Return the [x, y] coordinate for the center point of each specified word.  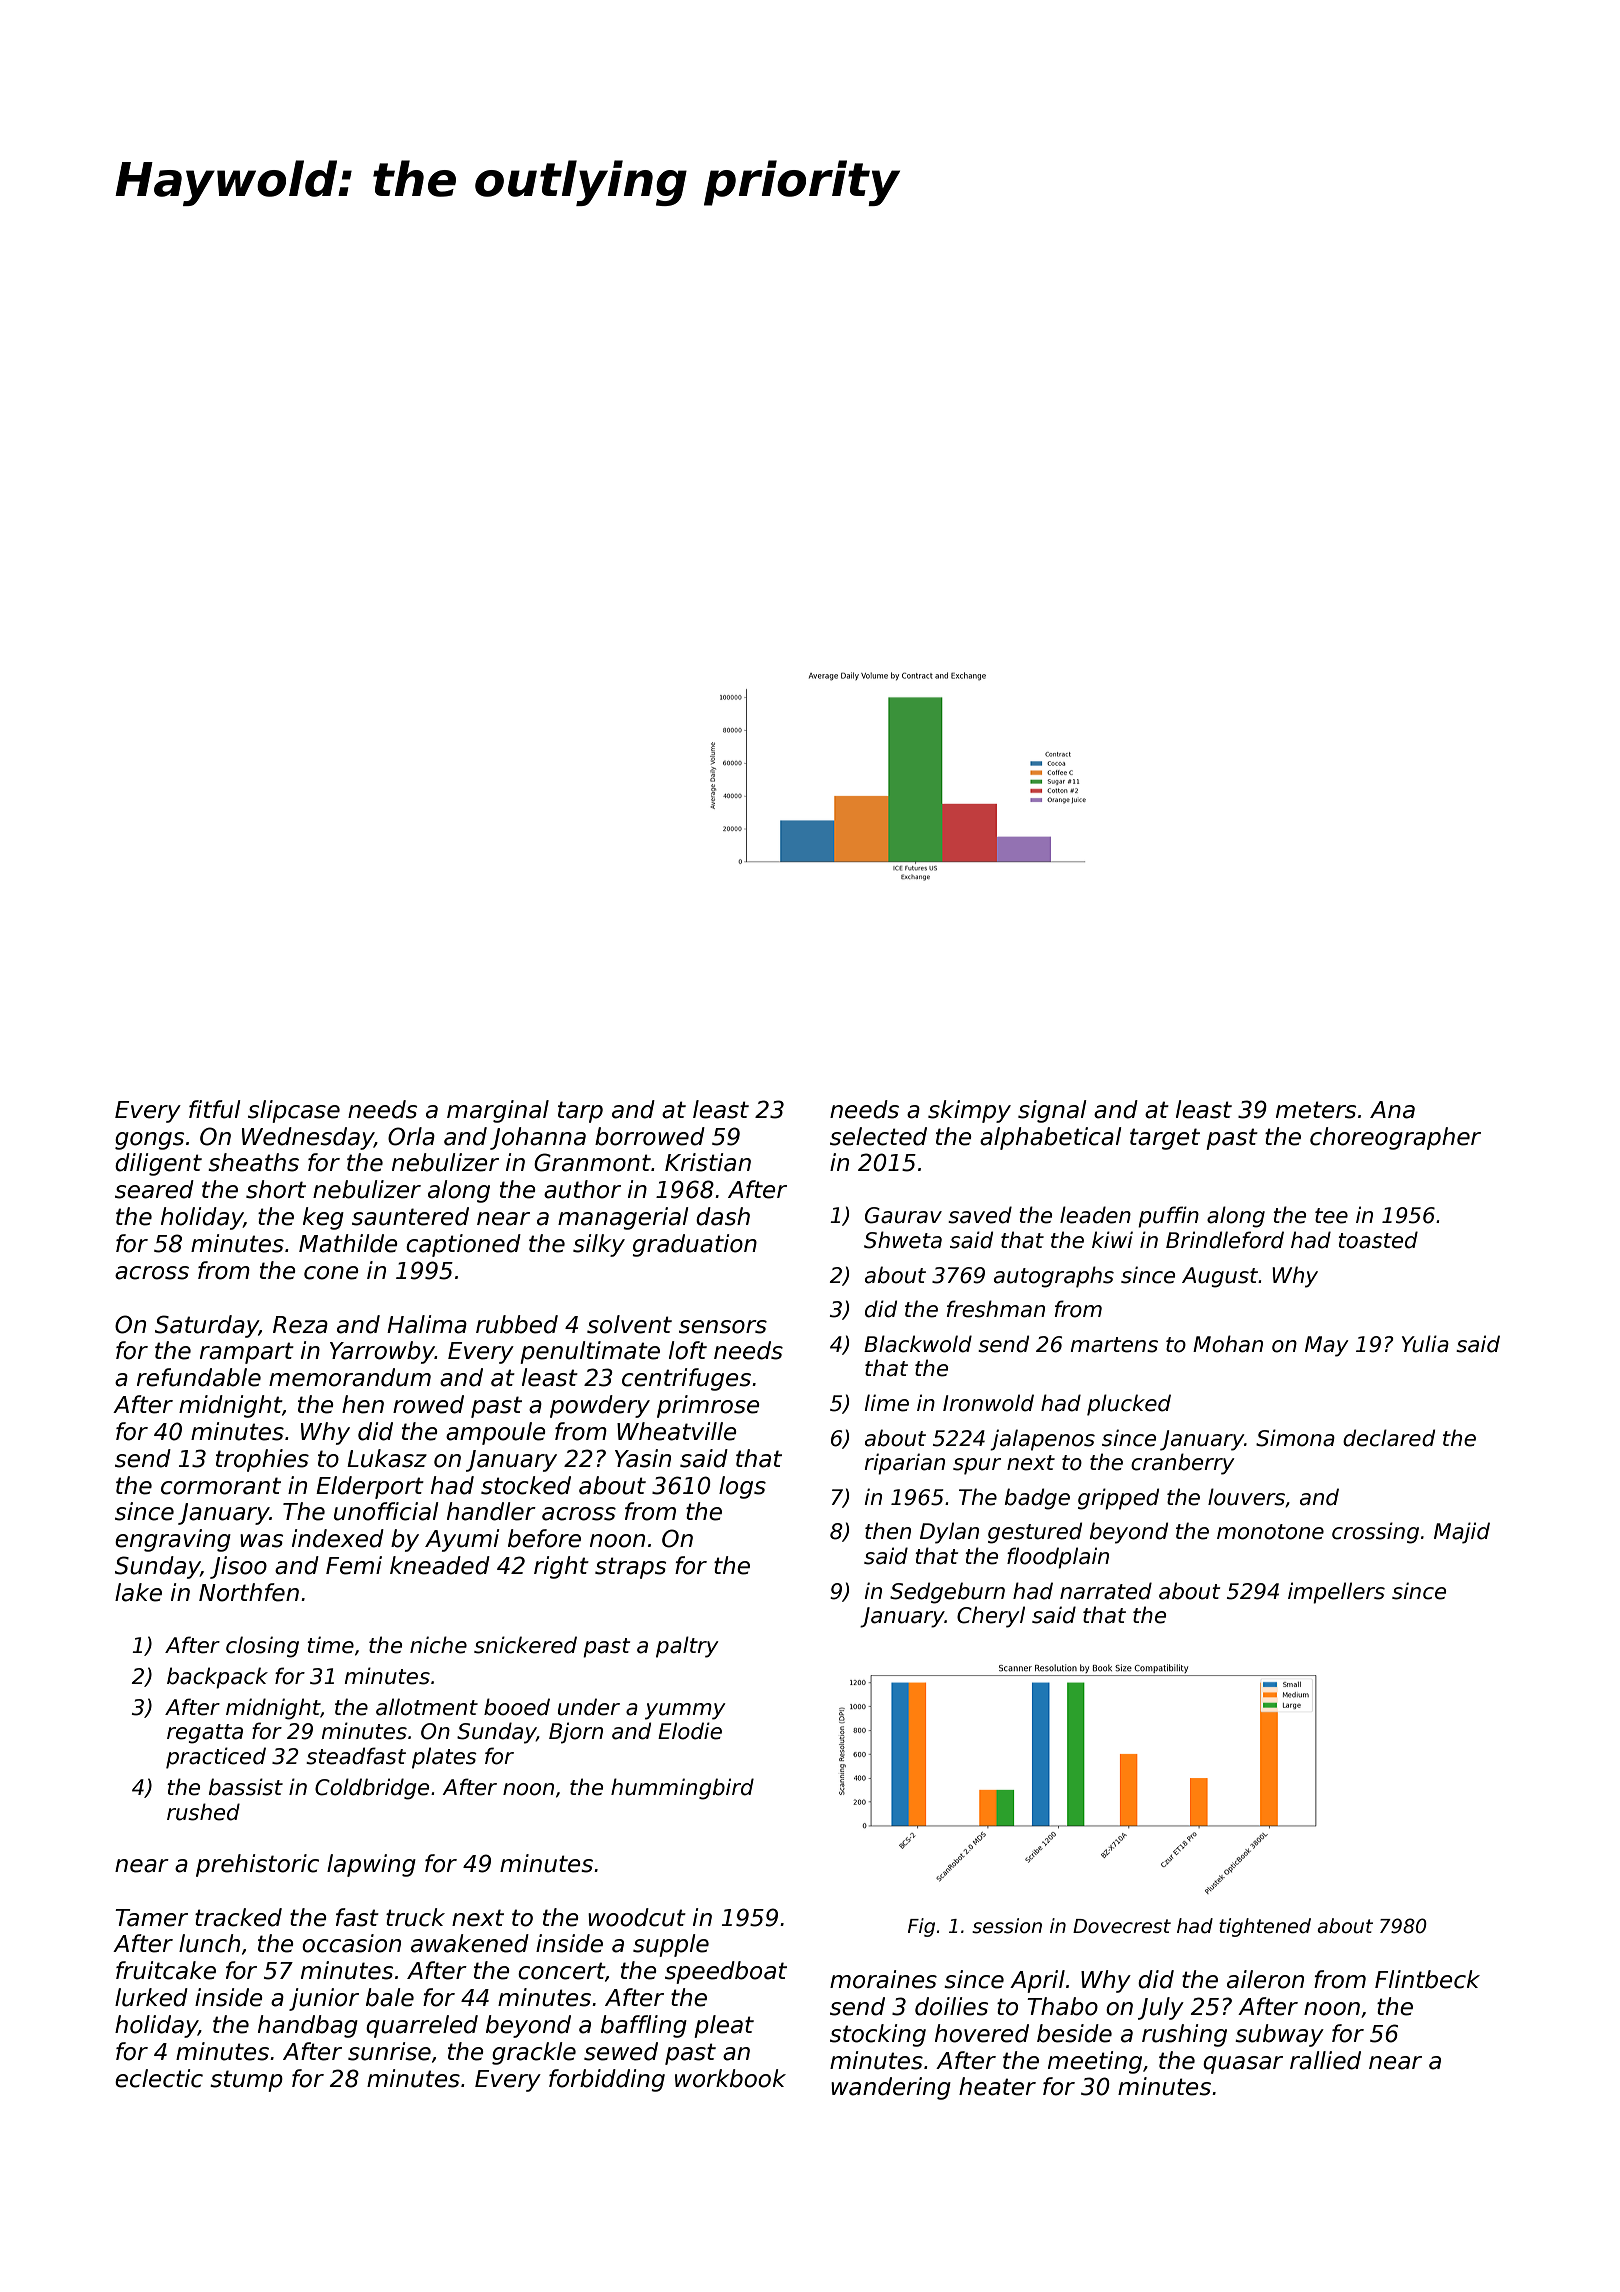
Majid [1462, 1533]
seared [154, 1189]
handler [491, 1511]
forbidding [607, 2080]
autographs [1054, 1277]
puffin [1168, 1217]
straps [630, 1568]
